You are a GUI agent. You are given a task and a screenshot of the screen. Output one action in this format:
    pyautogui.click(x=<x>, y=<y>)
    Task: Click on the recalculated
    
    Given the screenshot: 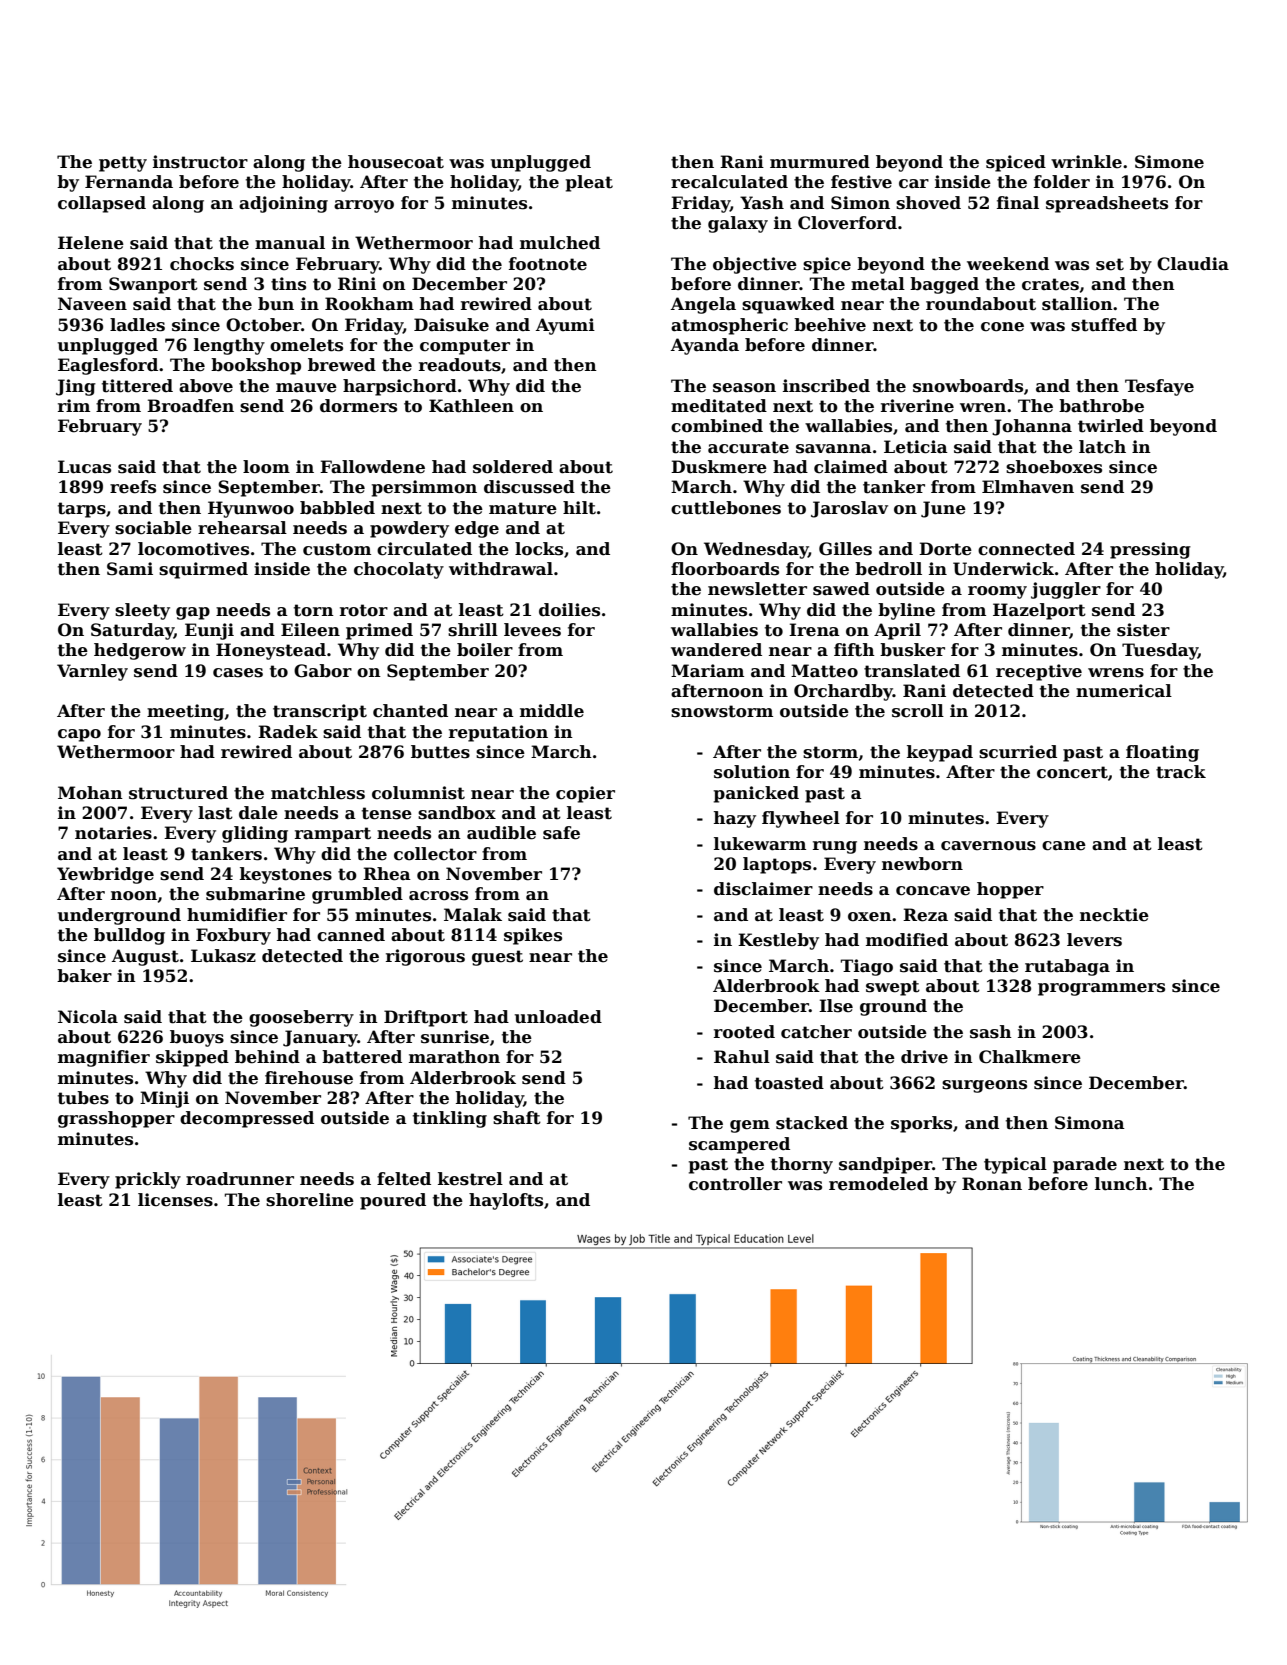 What is the action you would take?
    pyautogui.click(x=729, y=182)
